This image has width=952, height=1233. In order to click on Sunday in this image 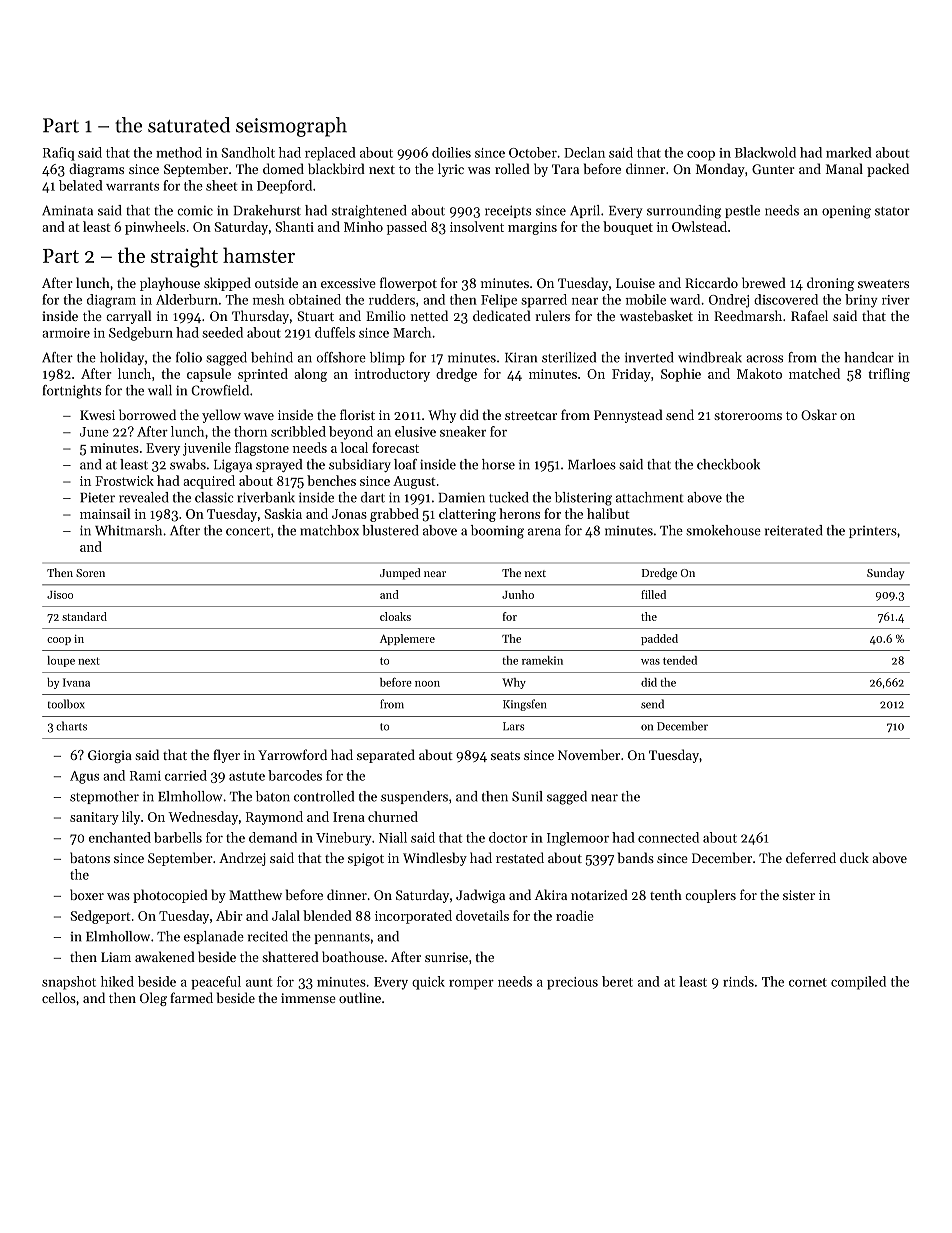, I will do `click(885, 574)`.
